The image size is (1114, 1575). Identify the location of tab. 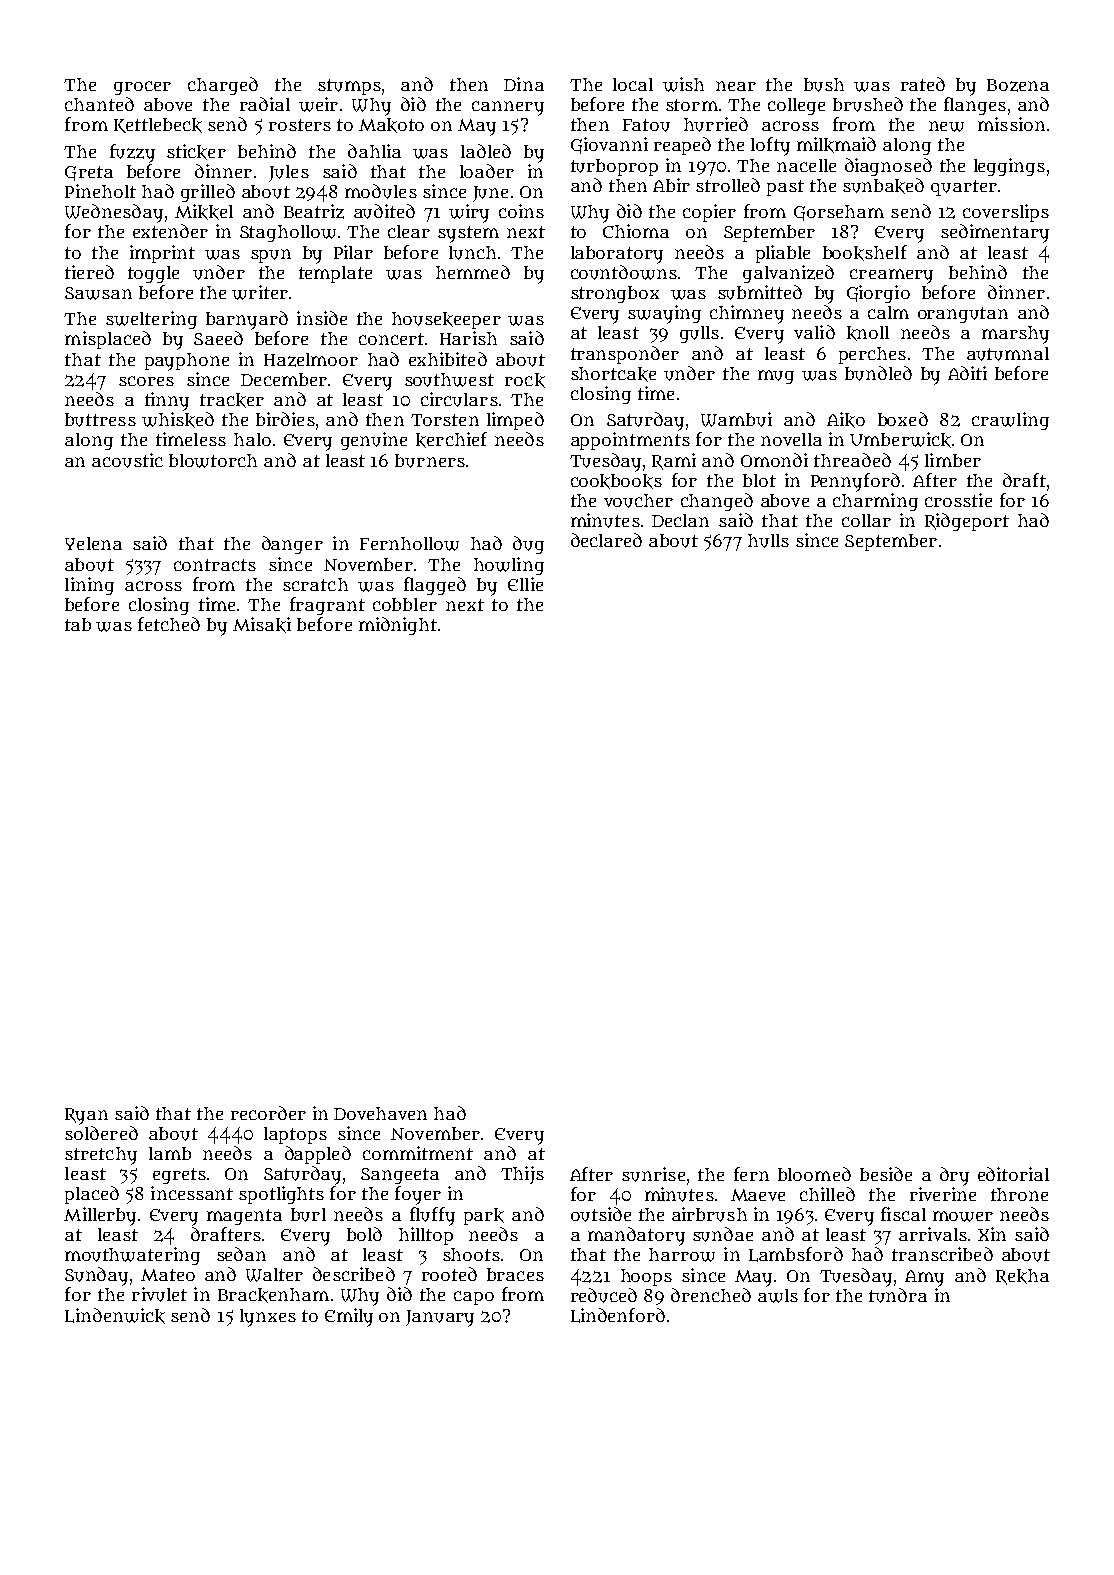
(78, 624).
